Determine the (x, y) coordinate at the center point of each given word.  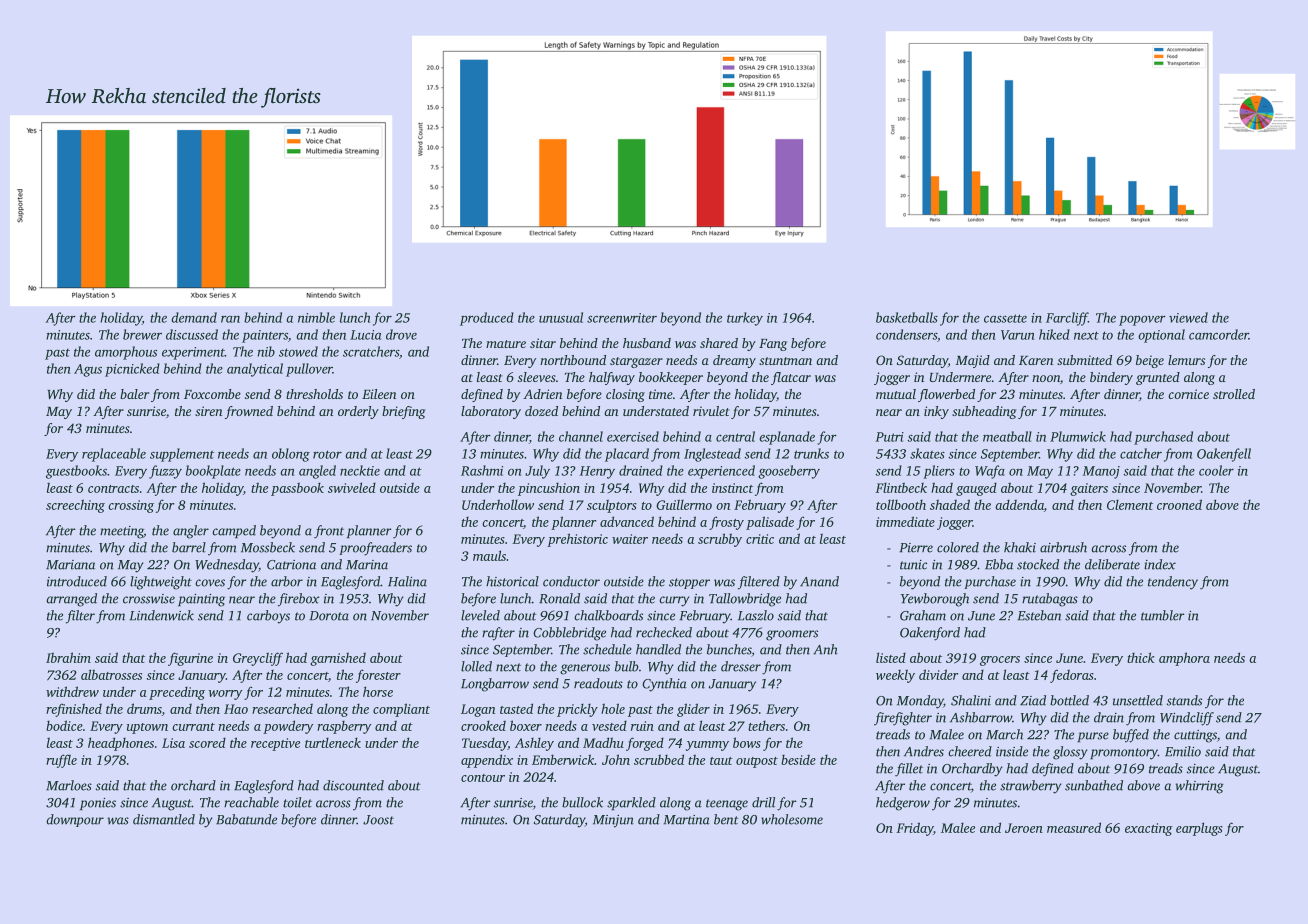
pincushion (549, 489)
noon (1046, 378)
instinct (732, 488)
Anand (819, 581)
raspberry (344, 727)
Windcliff (1187, 719)
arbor (287, 581)
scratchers (371, 351)
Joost (378, 820)
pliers (939, 472)
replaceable (114, 455)
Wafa (990, 472)
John (616, 759)
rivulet (711, 411)
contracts (113, 489)
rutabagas (1050, 600)
